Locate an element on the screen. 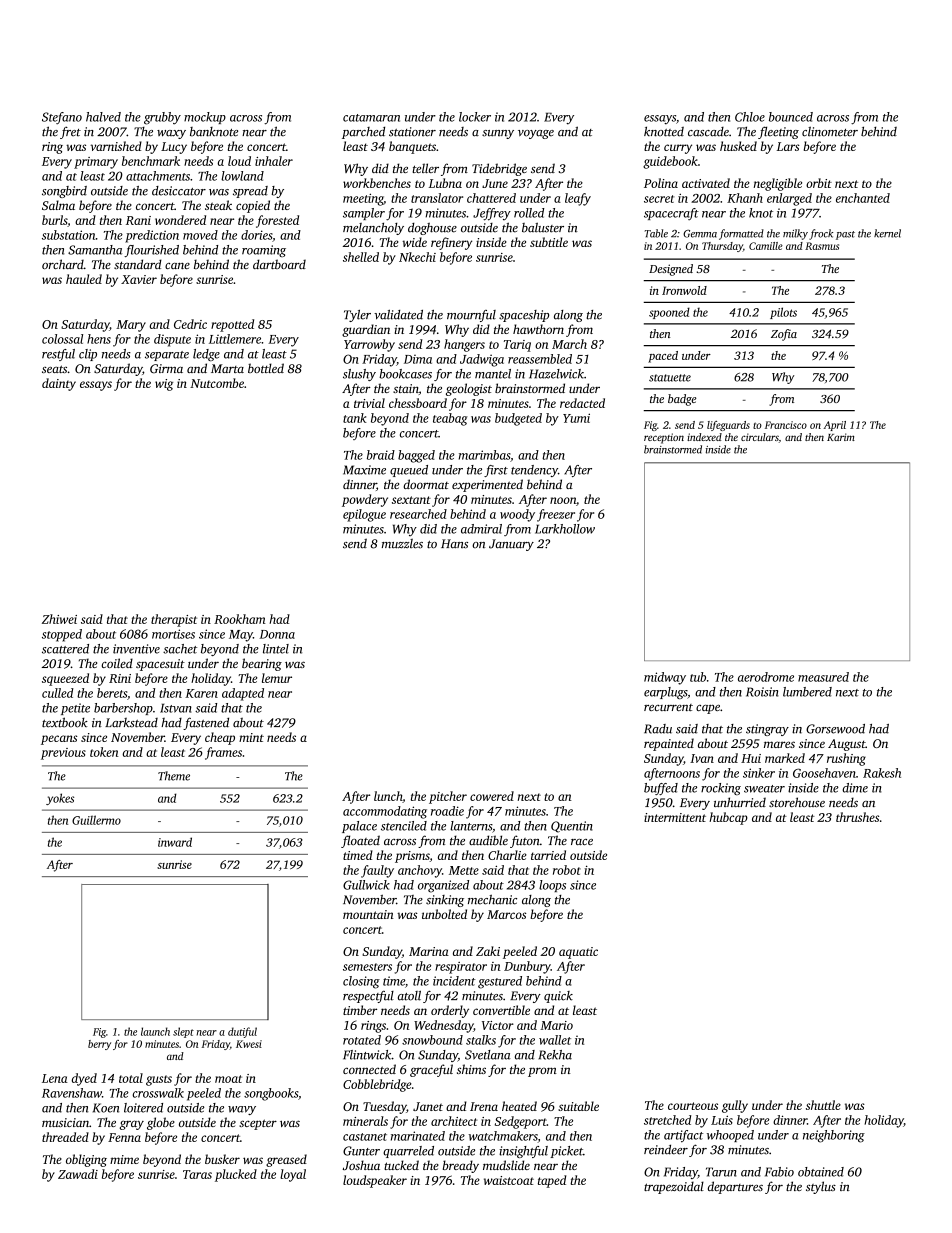 This screenshot has width=952, height=1233. quick is located at coordinates (558, 997).
